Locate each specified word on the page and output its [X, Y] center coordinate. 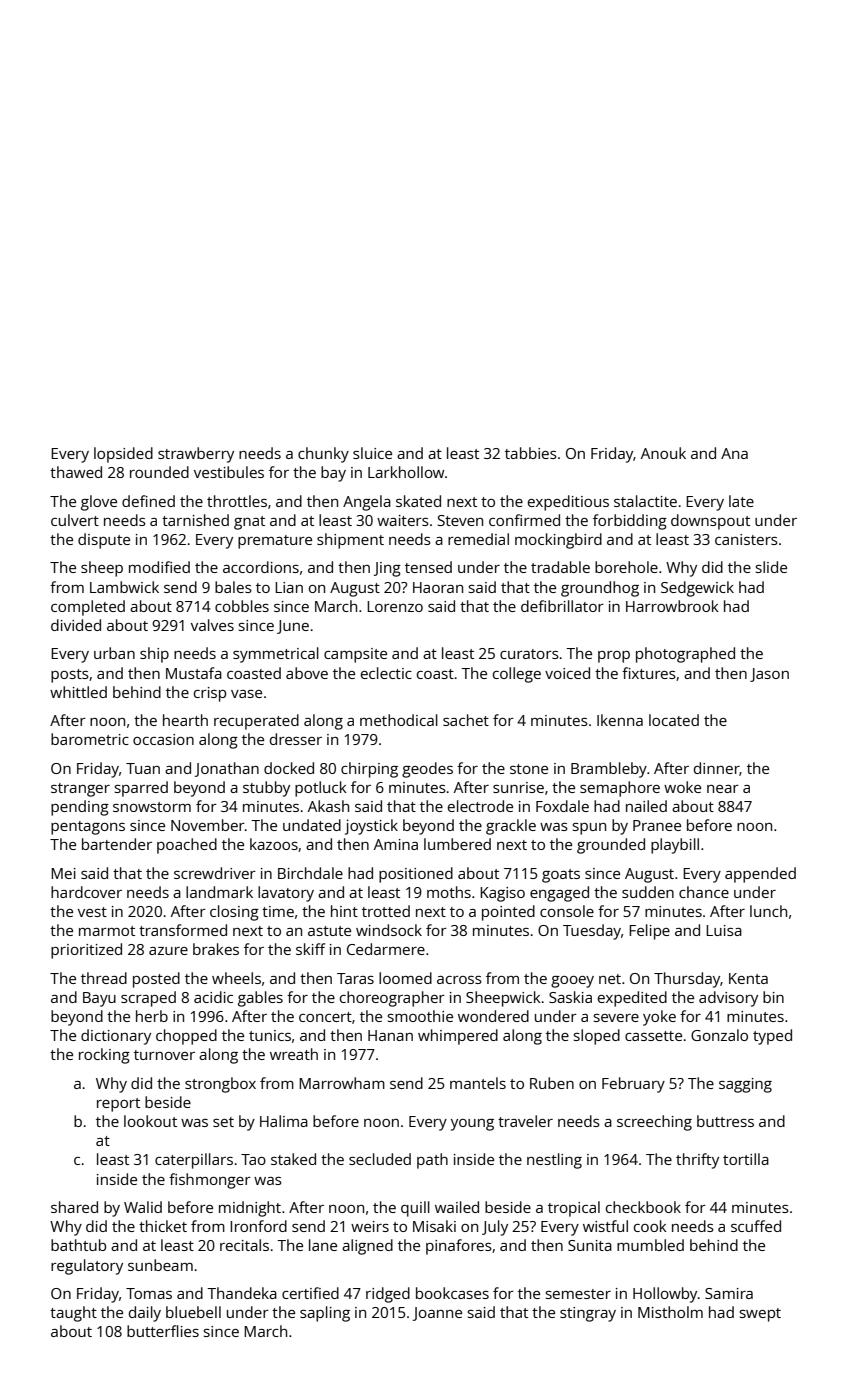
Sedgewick [697, 589]
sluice [372, 453]
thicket [163, 1226]
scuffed [756, 1226]
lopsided [123, 455]
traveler [525, 1121]
